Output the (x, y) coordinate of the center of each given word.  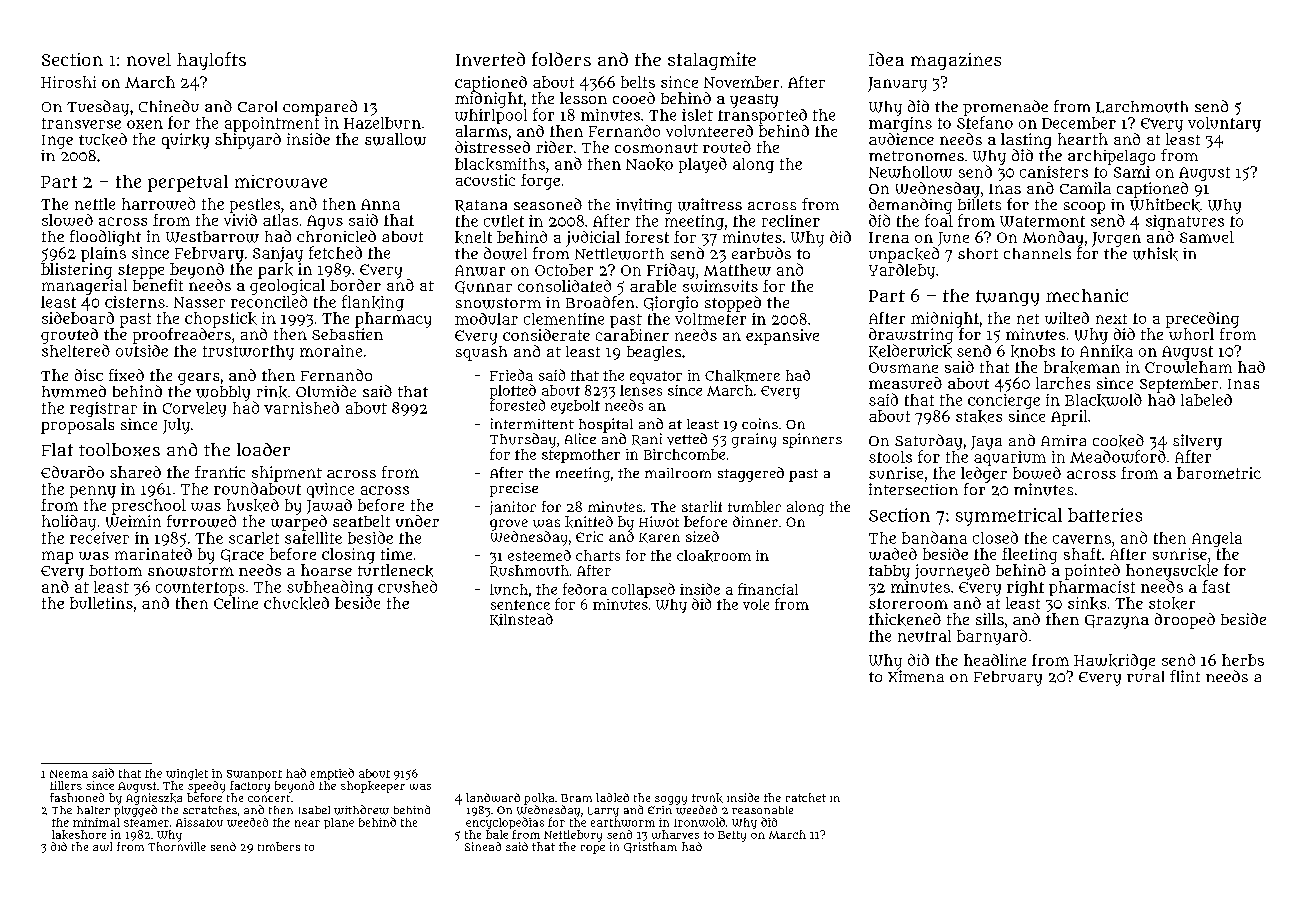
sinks (1087, 603)
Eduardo (72, 472)
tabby (889, 572)
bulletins (101, 603)
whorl (1191, 334)
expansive (782, 337)
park (275, 271)
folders (561, 59)
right (1025, 588)
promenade (1005, 108)
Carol (257, 106)
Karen (659, 538)
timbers (279, 846)
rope (593, 849)
